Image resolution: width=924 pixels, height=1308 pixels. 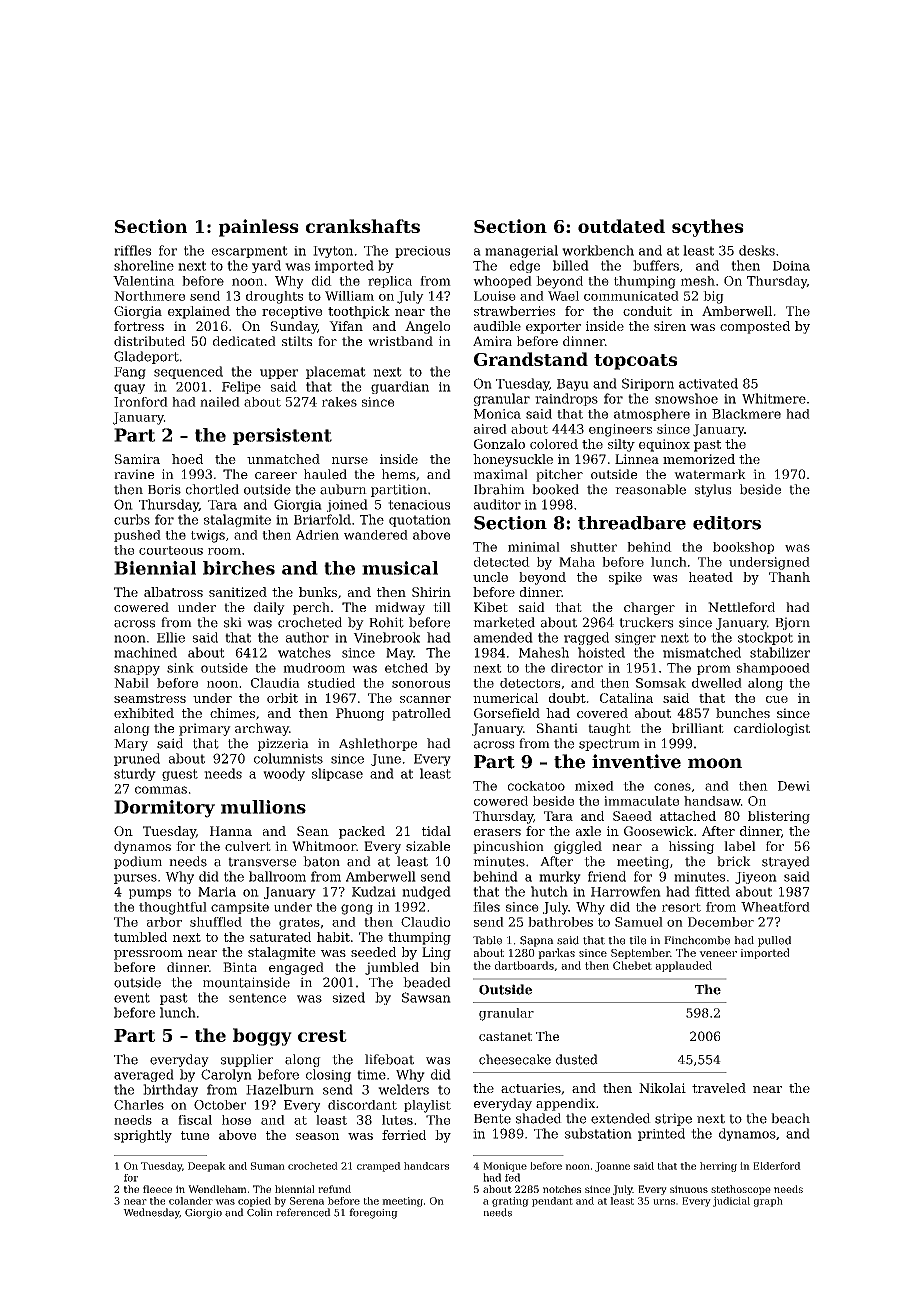 I want to click on rakes, so click(x=339, y=402).
